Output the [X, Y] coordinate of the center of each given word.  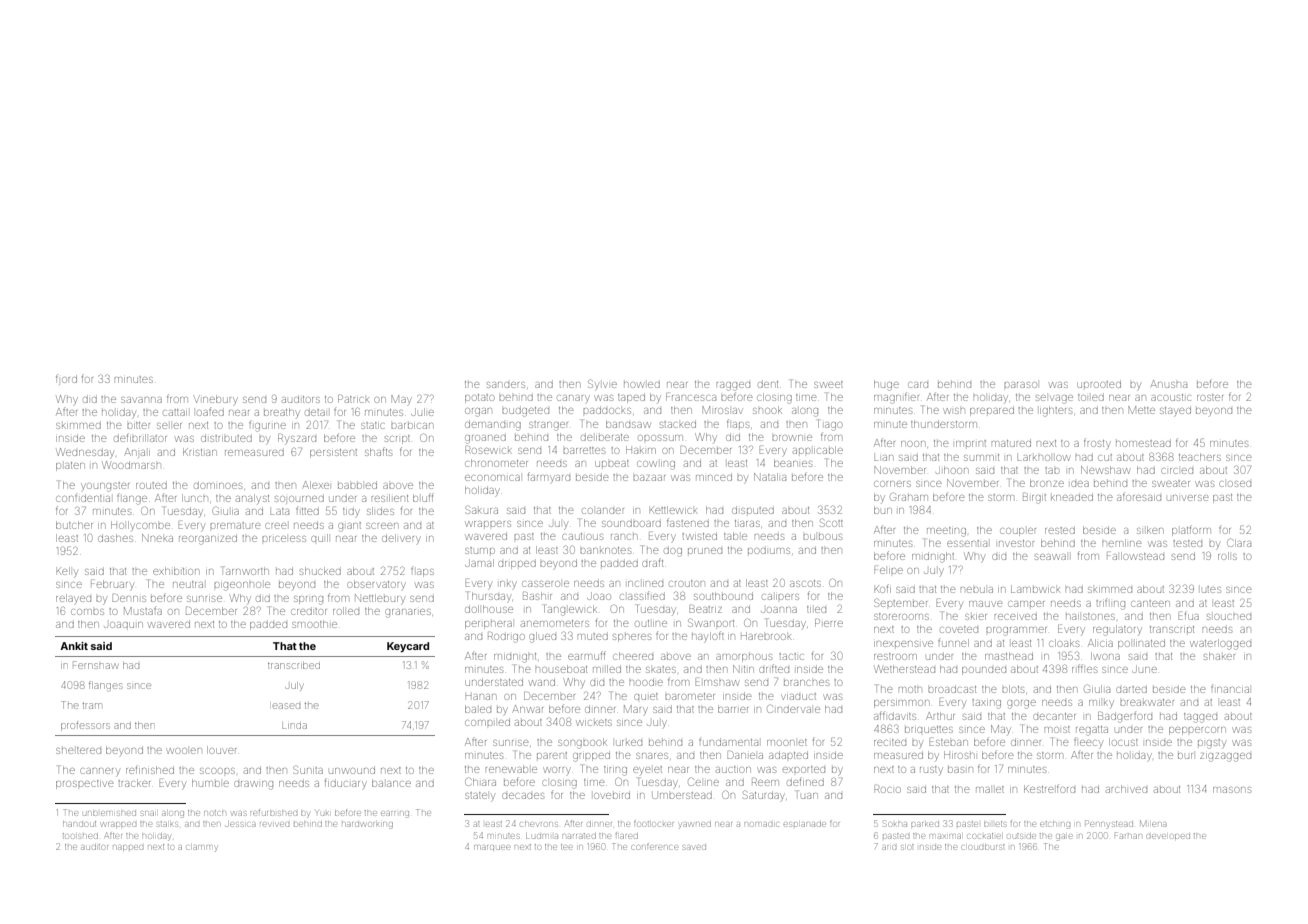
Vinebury [216, 400]
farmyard [549, 477]
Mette [1141, 410]
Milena [1153, 823]
